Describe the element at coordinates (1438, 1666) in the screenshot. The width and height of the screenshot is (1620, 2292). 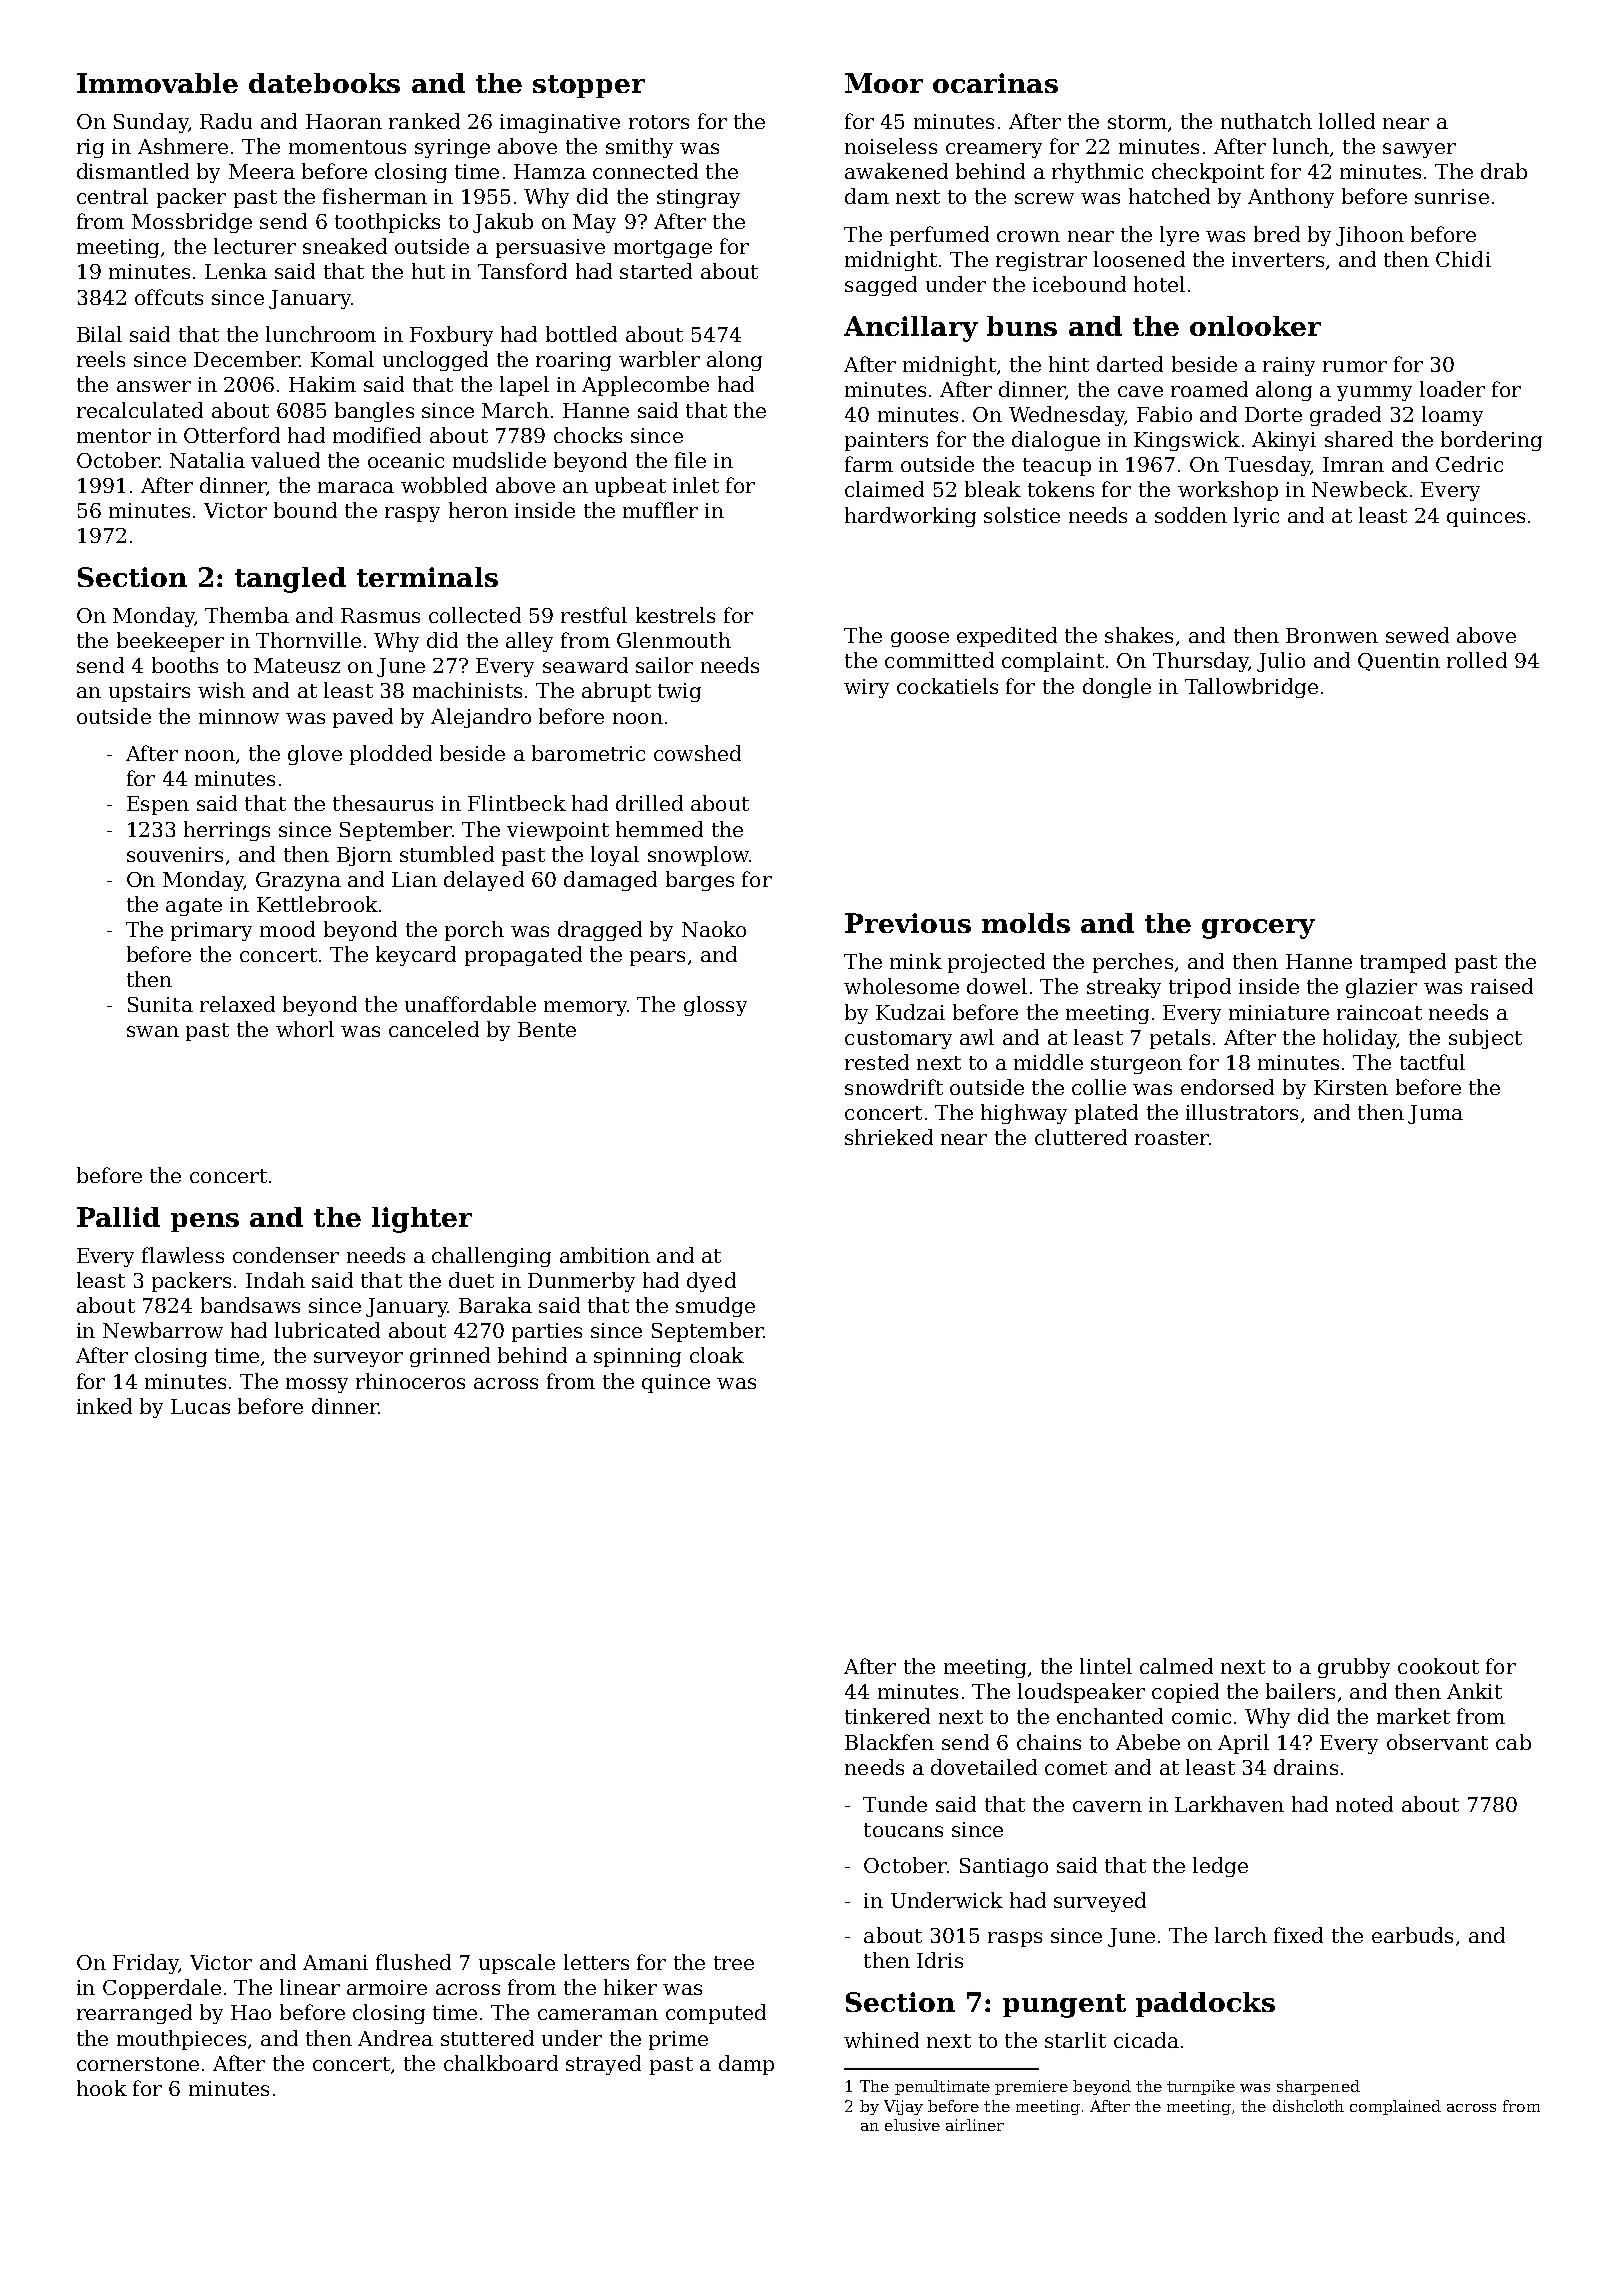
I see `cookout` at that location.
